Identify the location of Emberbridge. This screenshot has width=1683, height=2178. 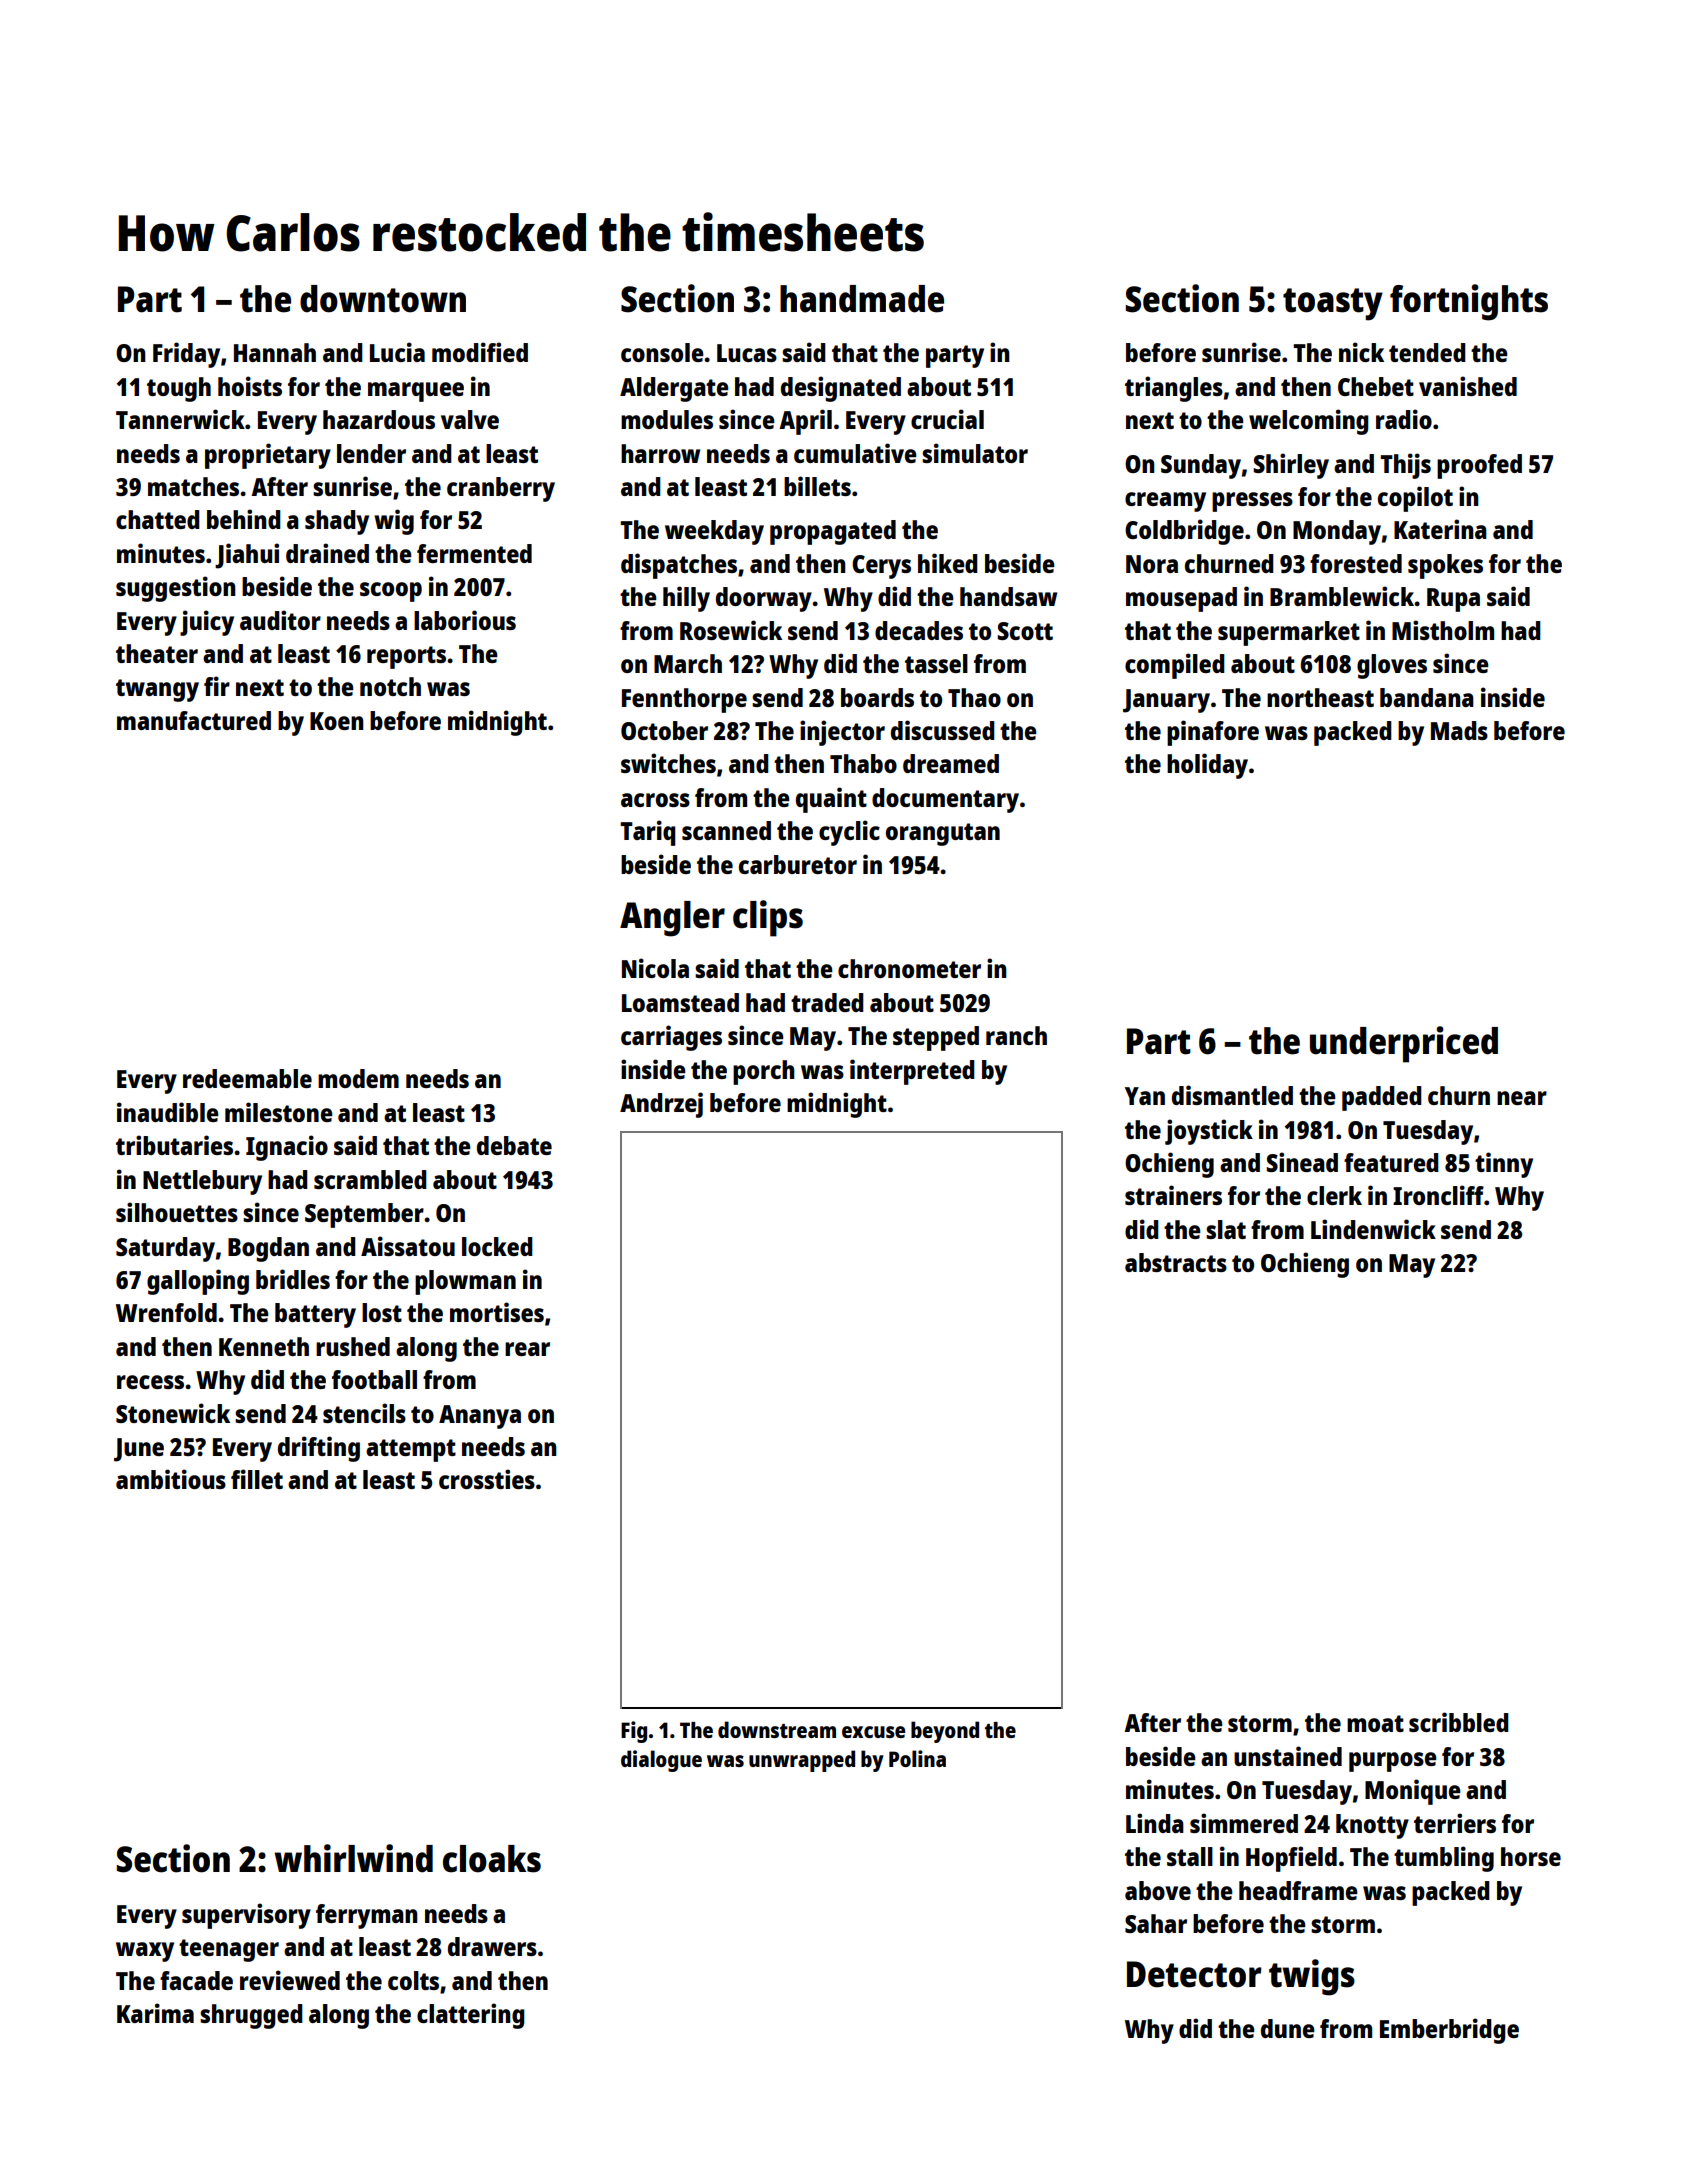
(1449, 2031).
